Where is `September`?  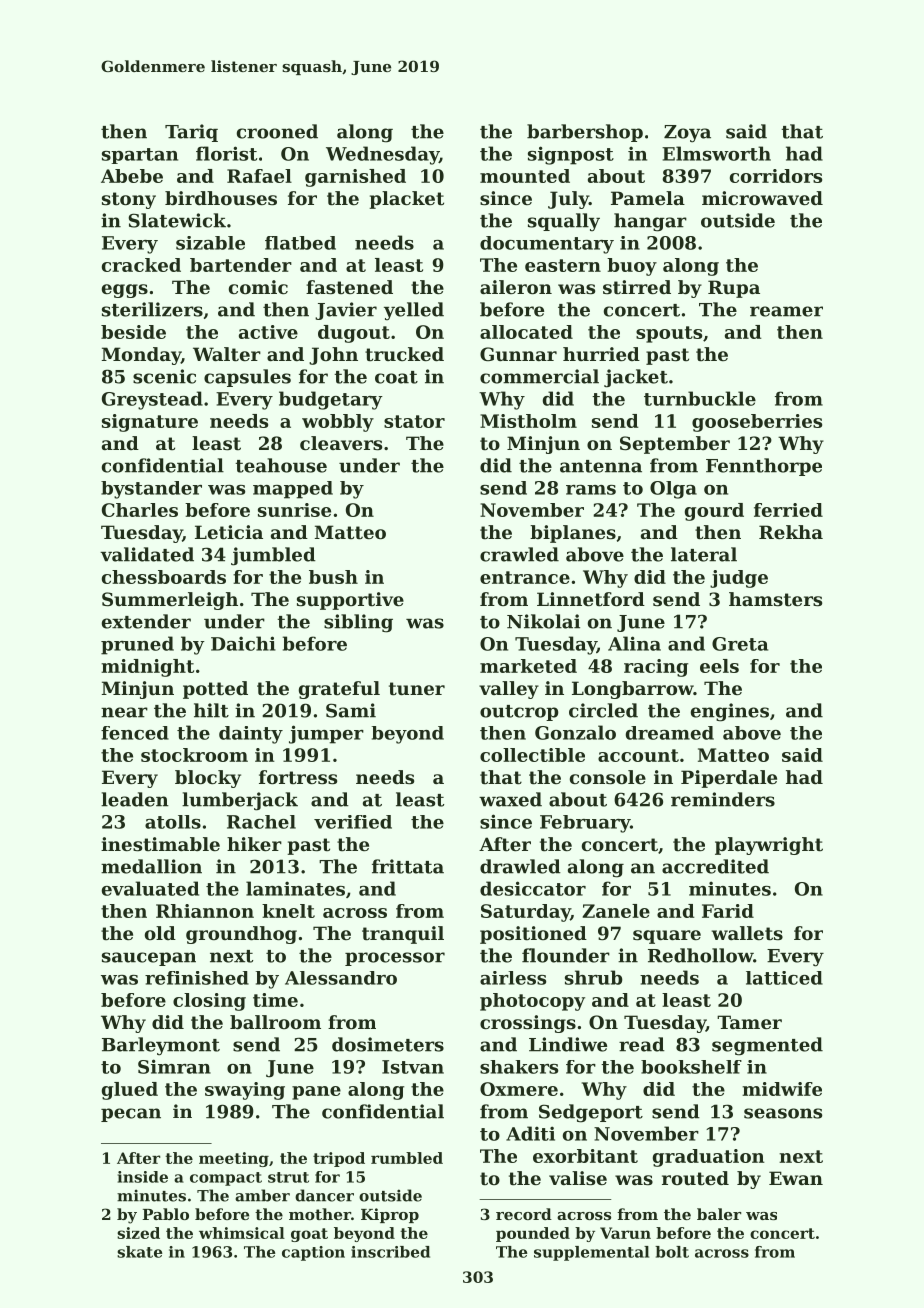 September is located at coordinates (675, 445).
